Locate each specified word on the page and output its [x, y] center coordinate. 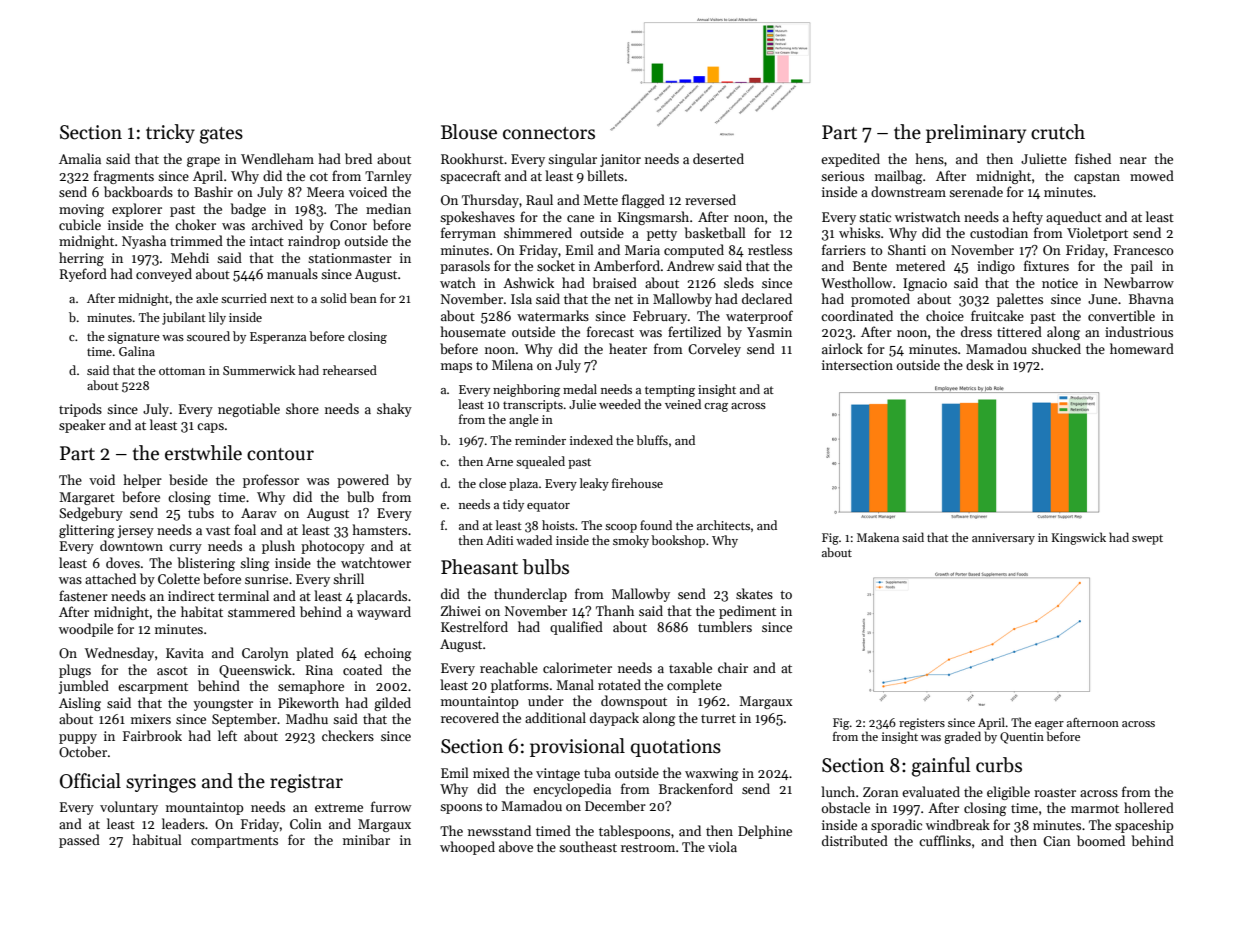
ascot [172, 671]
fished [1093, 158]
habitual [157, 839]
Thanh [615, 610]
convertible [1121, 315]
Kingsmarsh [653, 218]
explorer [137, 210]
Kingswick [1079, 538]
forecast [610, 331]
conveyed [164, 275]
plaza [523, 484]
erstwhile [203, 453]
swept [1147, 540]
